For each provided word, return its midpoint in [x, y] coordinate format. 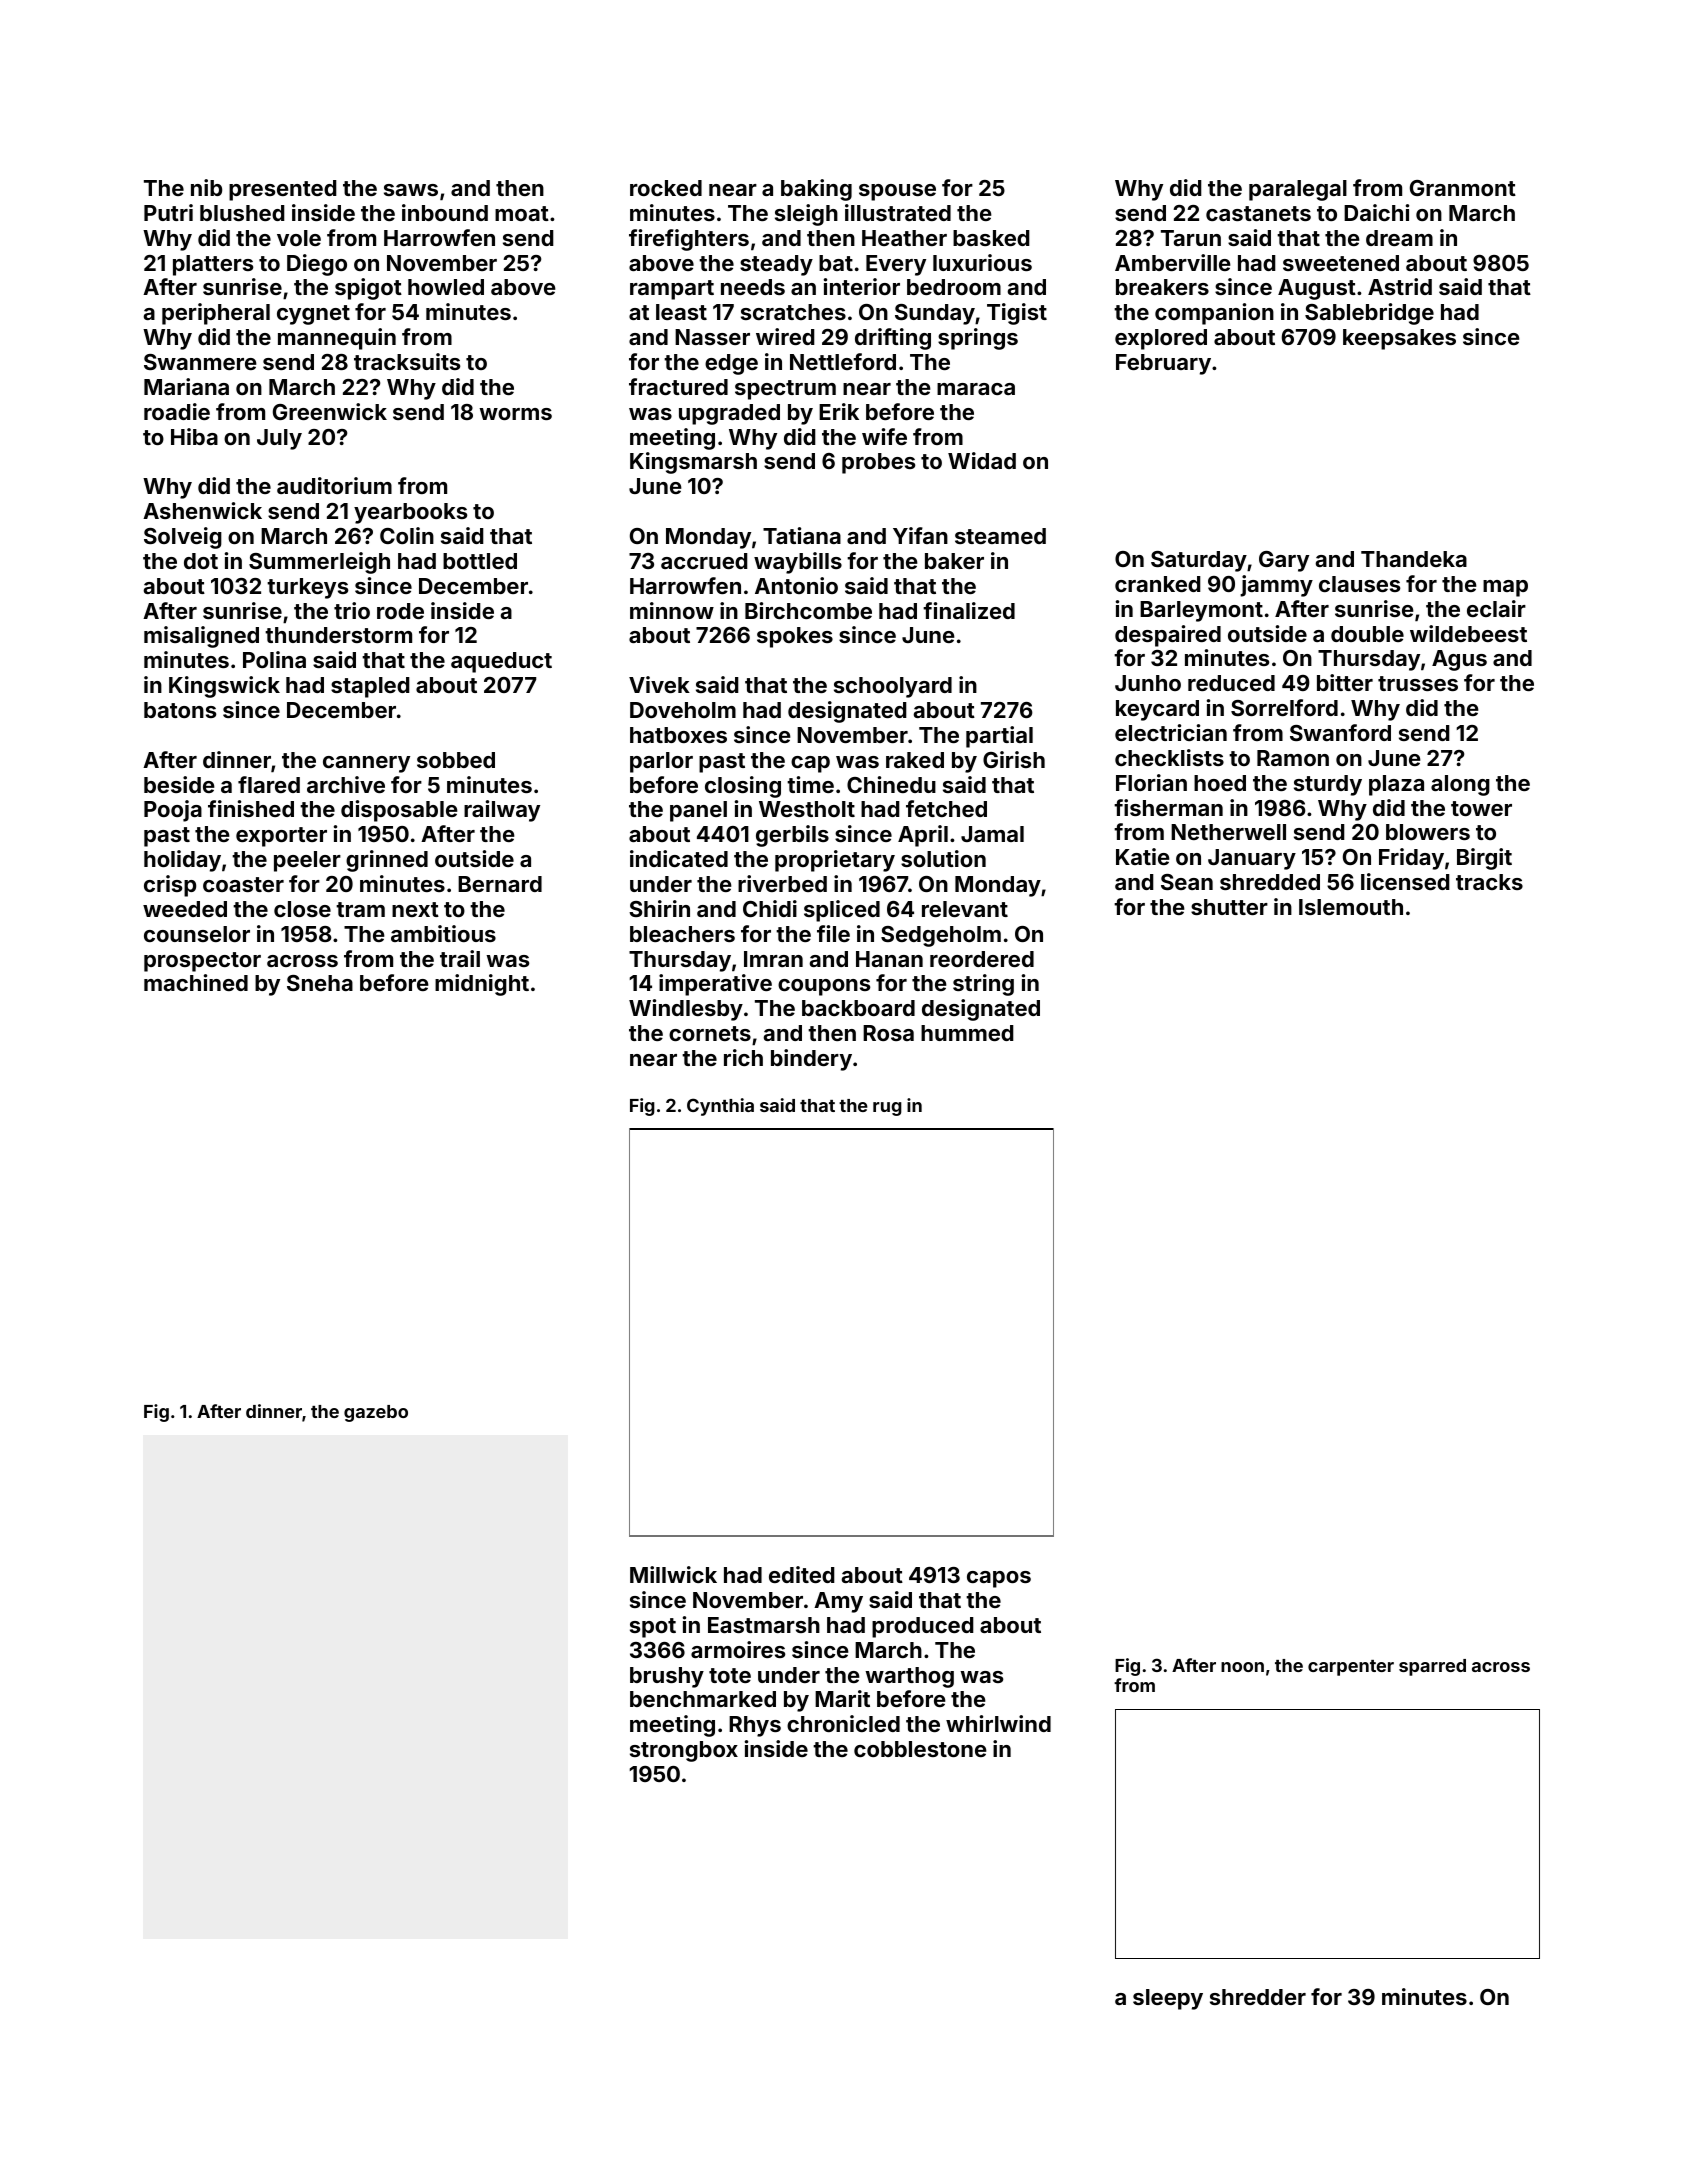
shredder [1258, 1997]
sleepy [1168, 1999]
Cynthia [720, 1107]
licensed [1405, 881]
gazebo [376, 1413]
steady [776, 265]
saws [411, 190]
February [1163, 364]
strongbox [684, 1751]
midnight [482, 985]
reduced [1231, 683]
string [983, 985]
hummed [967, 1033]
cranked [1158, 584]
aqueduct [501, 662]
